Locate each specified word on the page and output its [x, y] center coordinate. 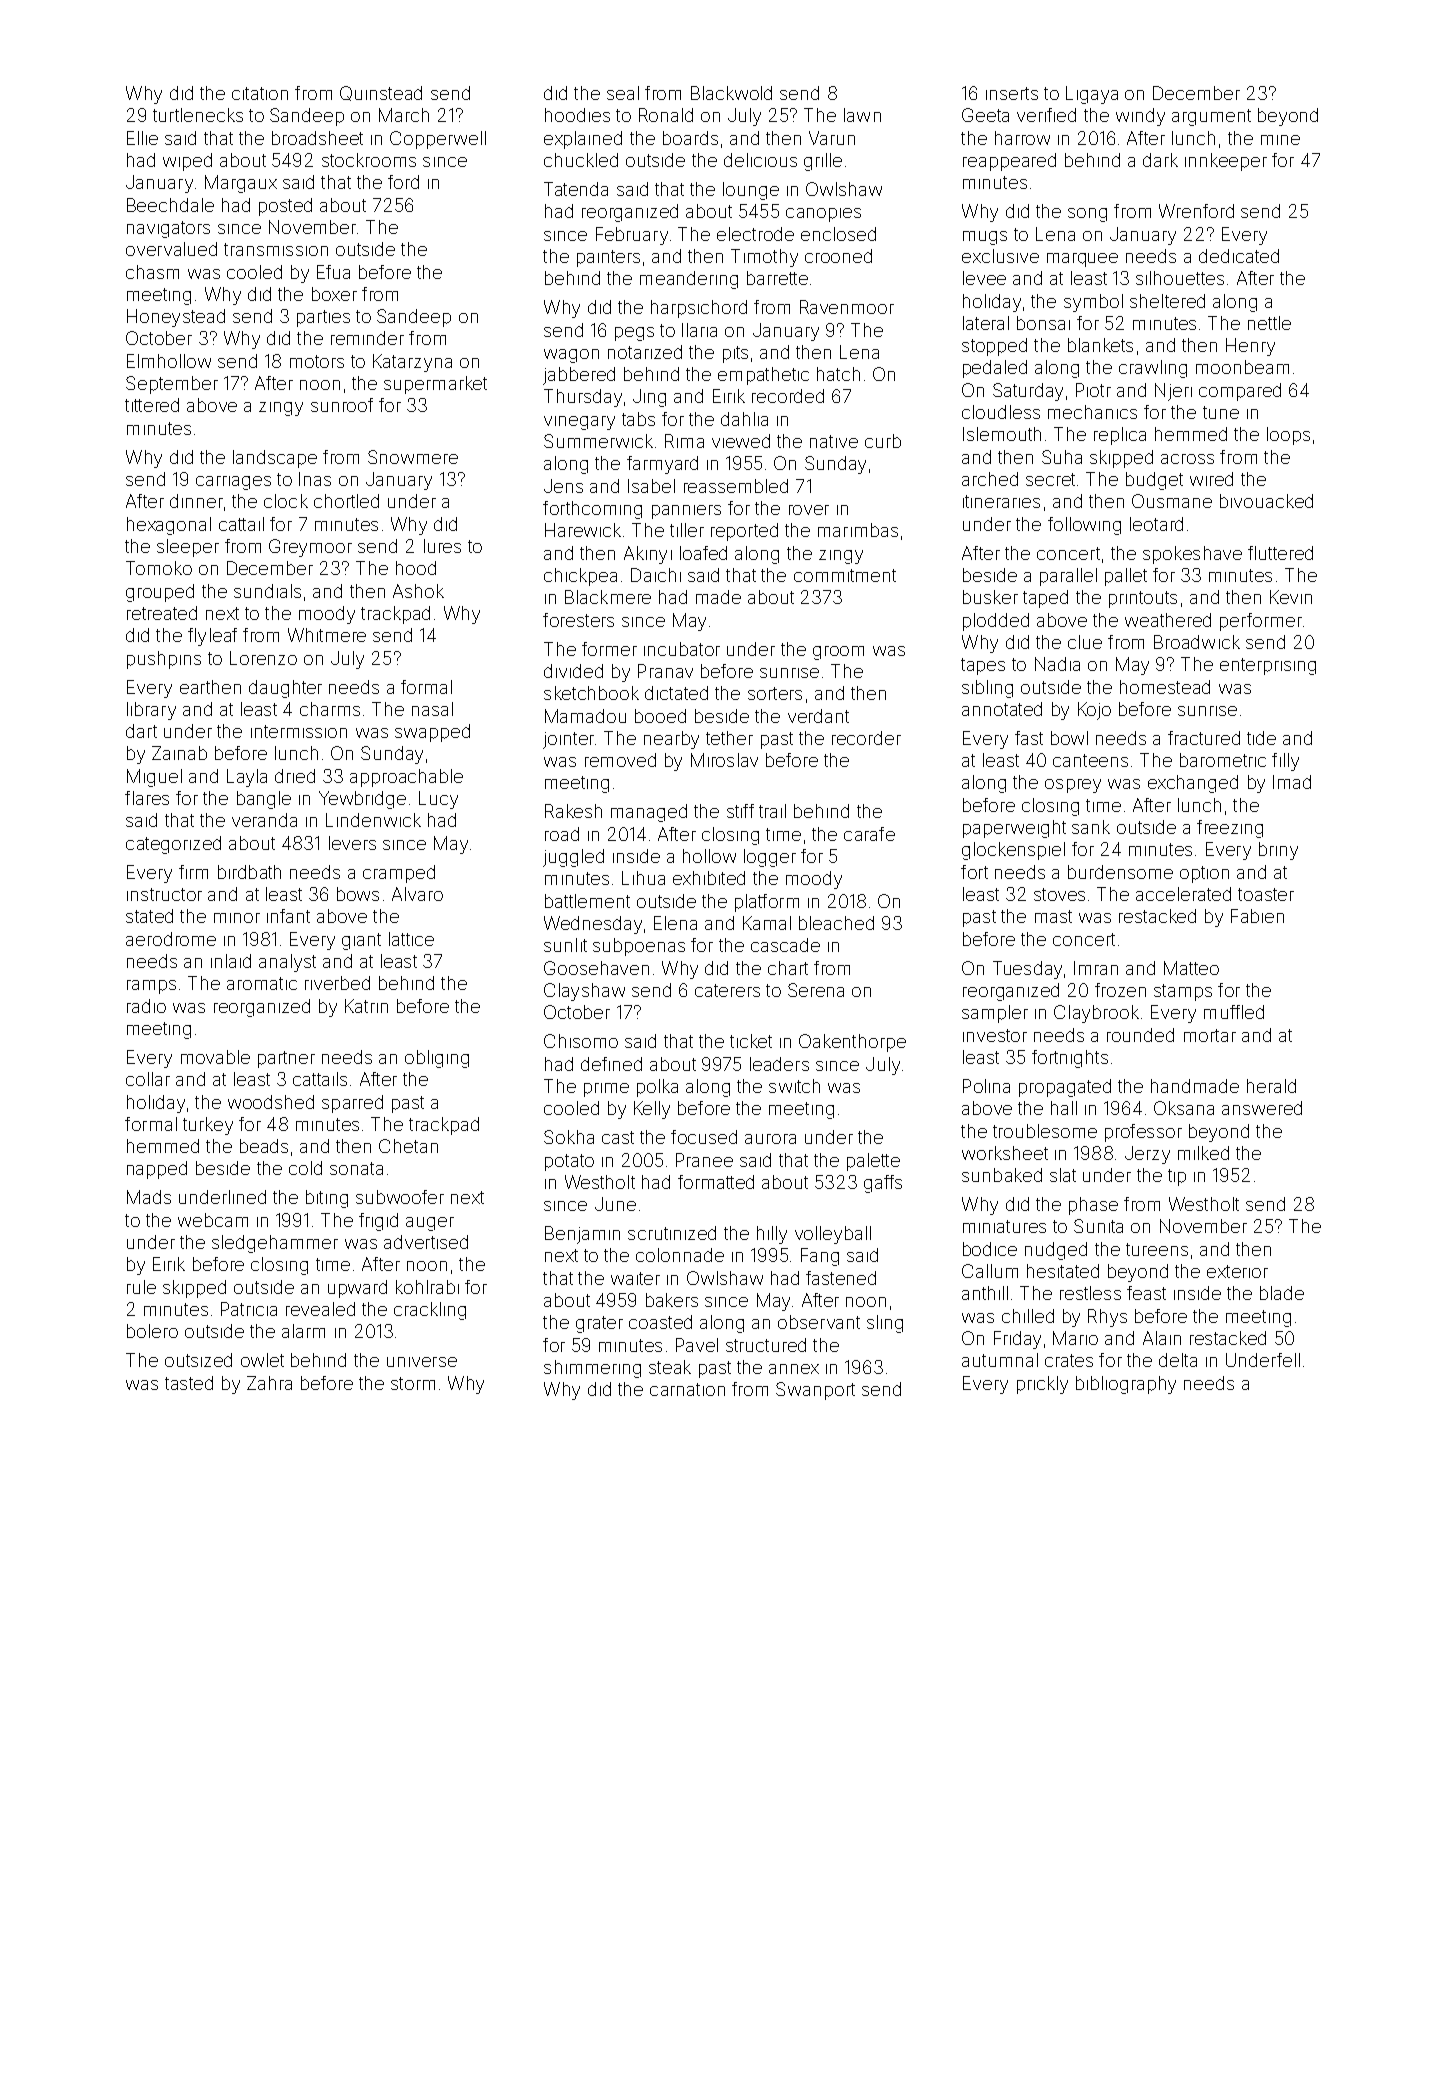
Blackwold [731, 93]
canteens [1090, 760]
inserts [1012, 93]
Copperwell [438, 140]
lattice [411, 939]
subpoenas [639, 947]
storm [413, 1383]
